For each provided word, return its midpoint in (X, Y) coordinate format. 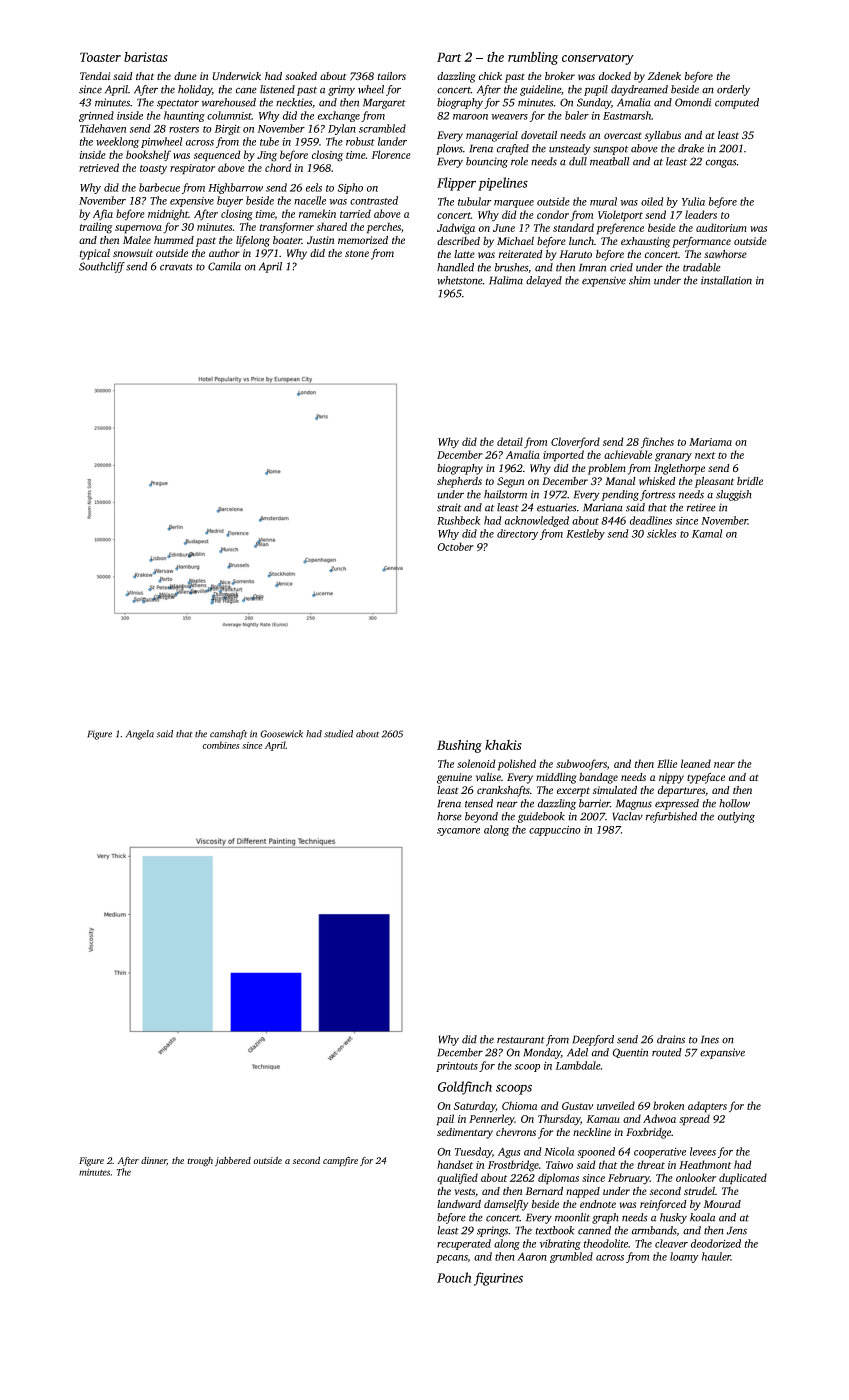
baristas (146, 57)
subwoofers (581, 764)
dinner (154, 1161)
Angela (140, 735)
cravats (176, 267)
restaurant (521, 1040)
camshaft (228, 735)
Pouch (454, 1277)
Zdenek (664, 76)
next (705, 455)
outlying (736, 817)
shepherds (459, 482)
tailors (392, 76)
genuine (454, 778)
